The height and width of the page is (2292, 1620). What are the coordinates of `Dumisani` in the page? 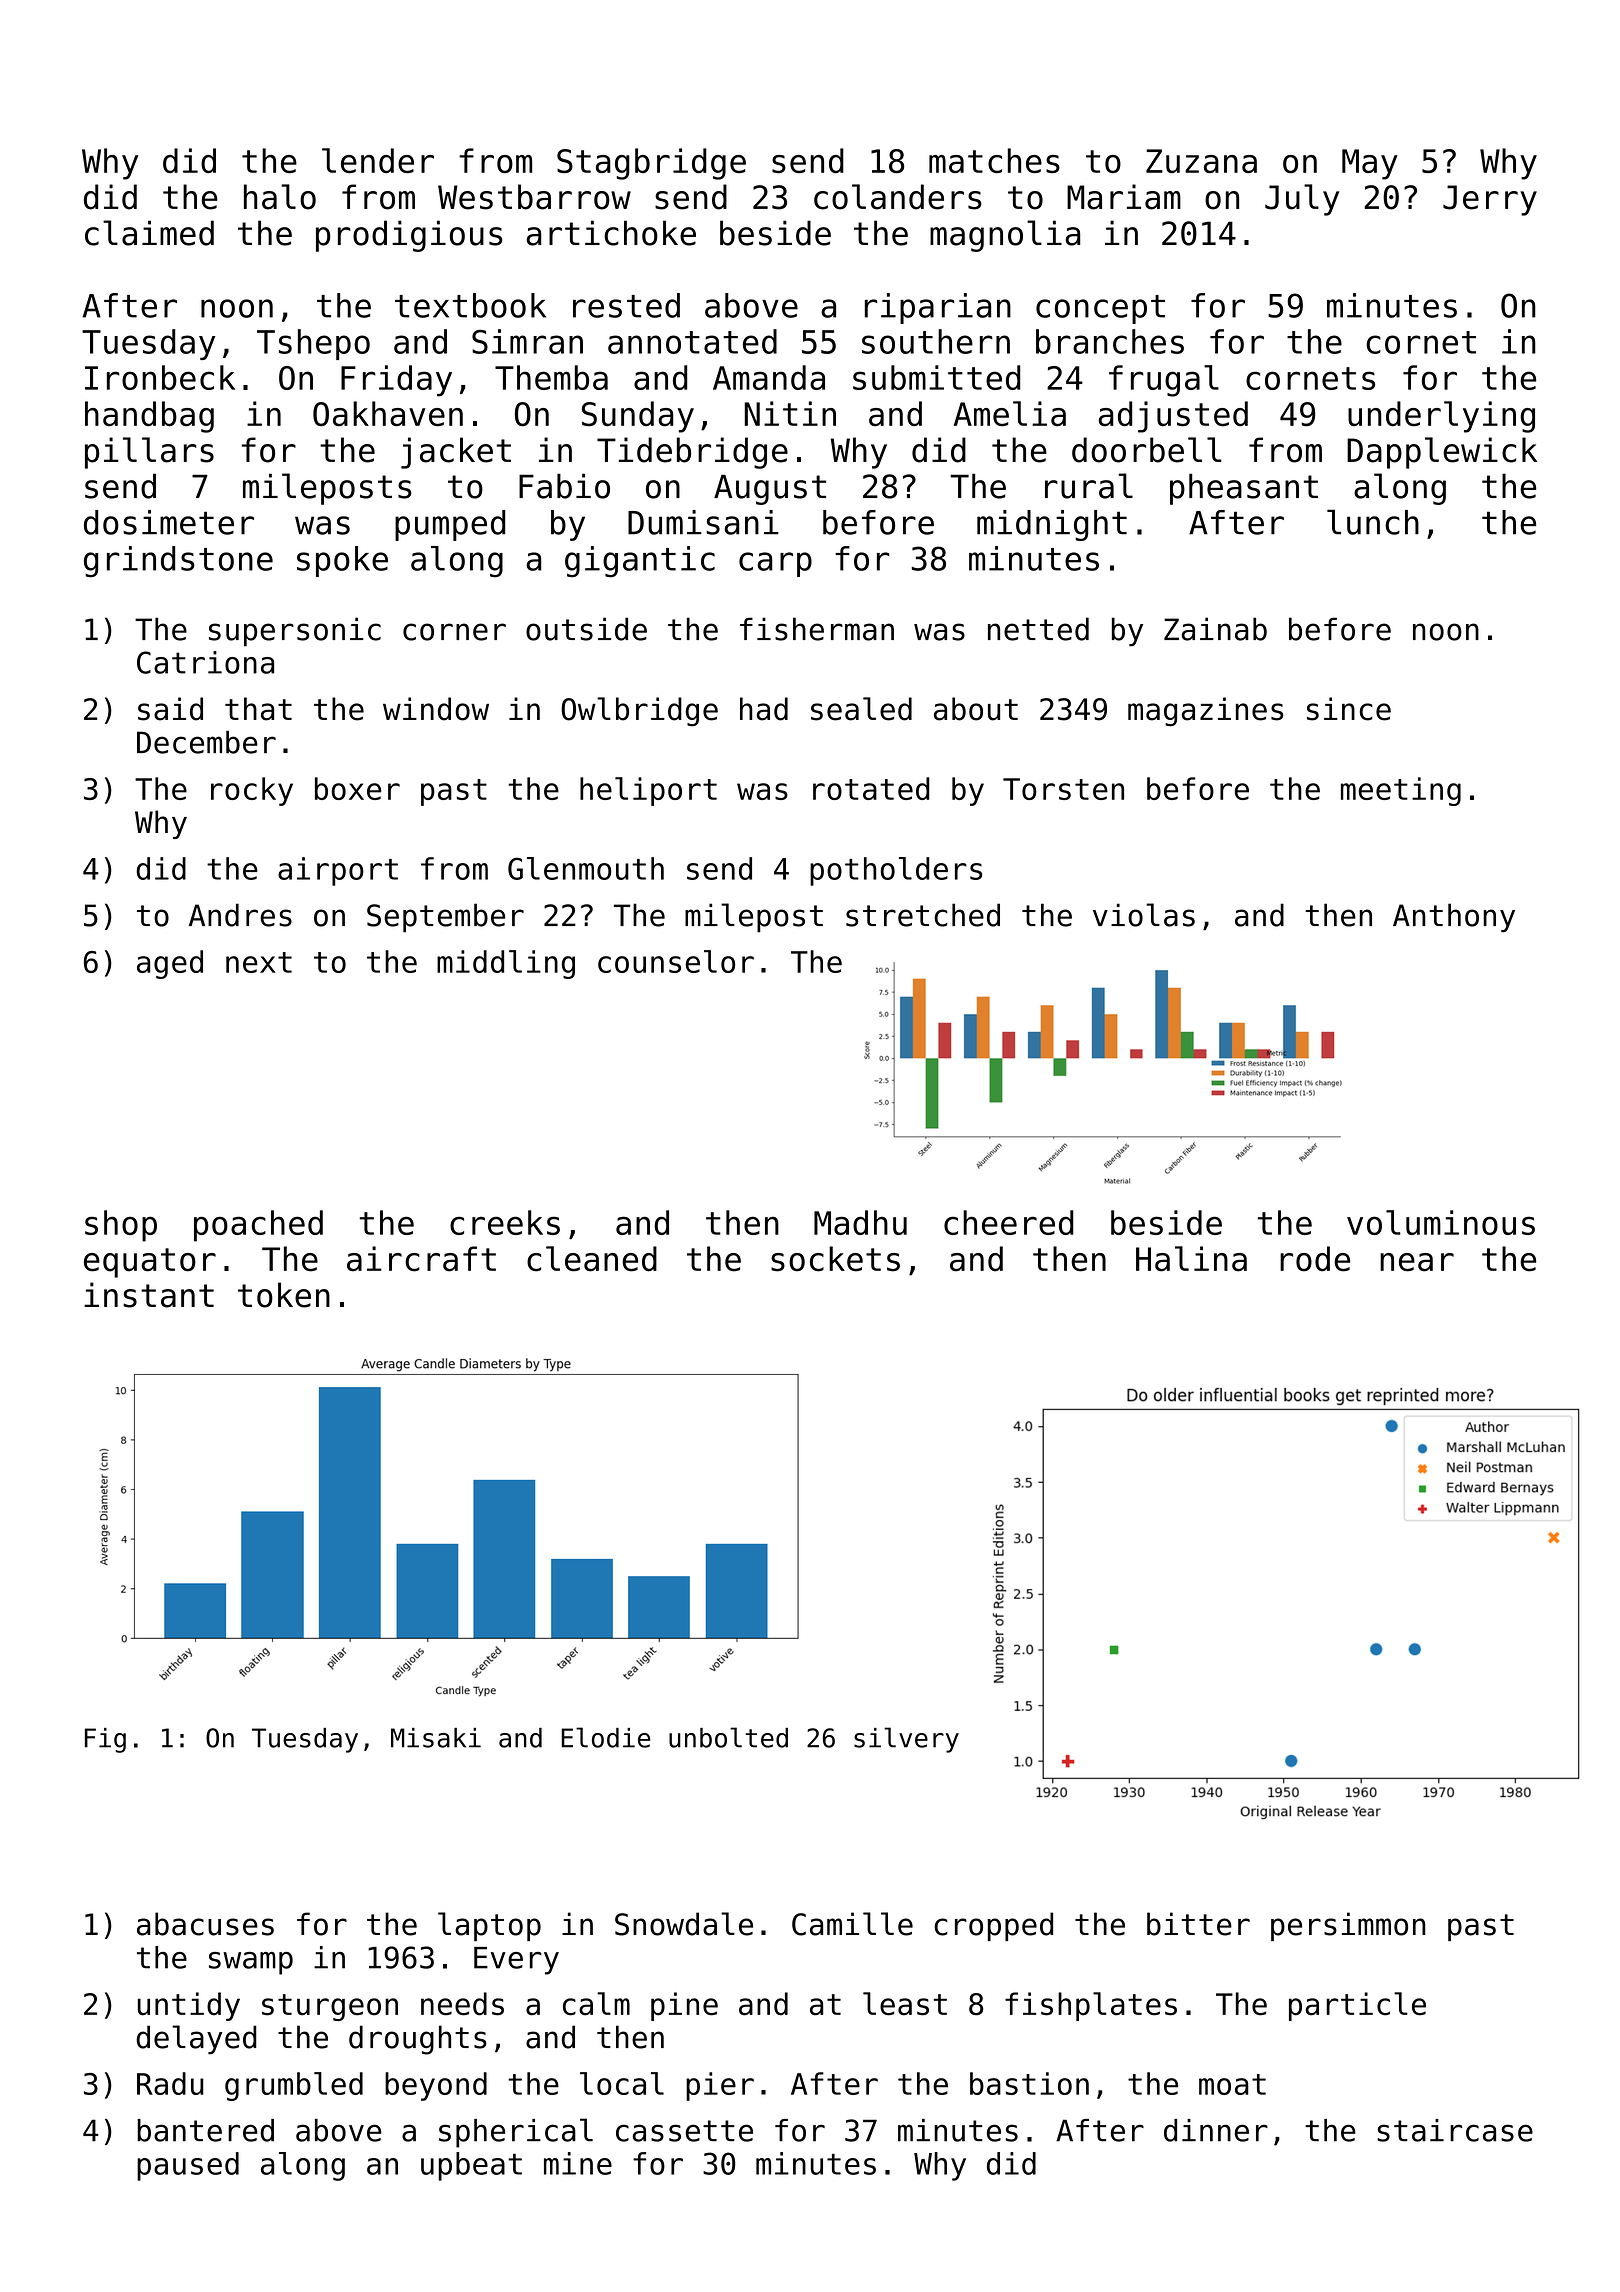 It's located at (703, 522).
